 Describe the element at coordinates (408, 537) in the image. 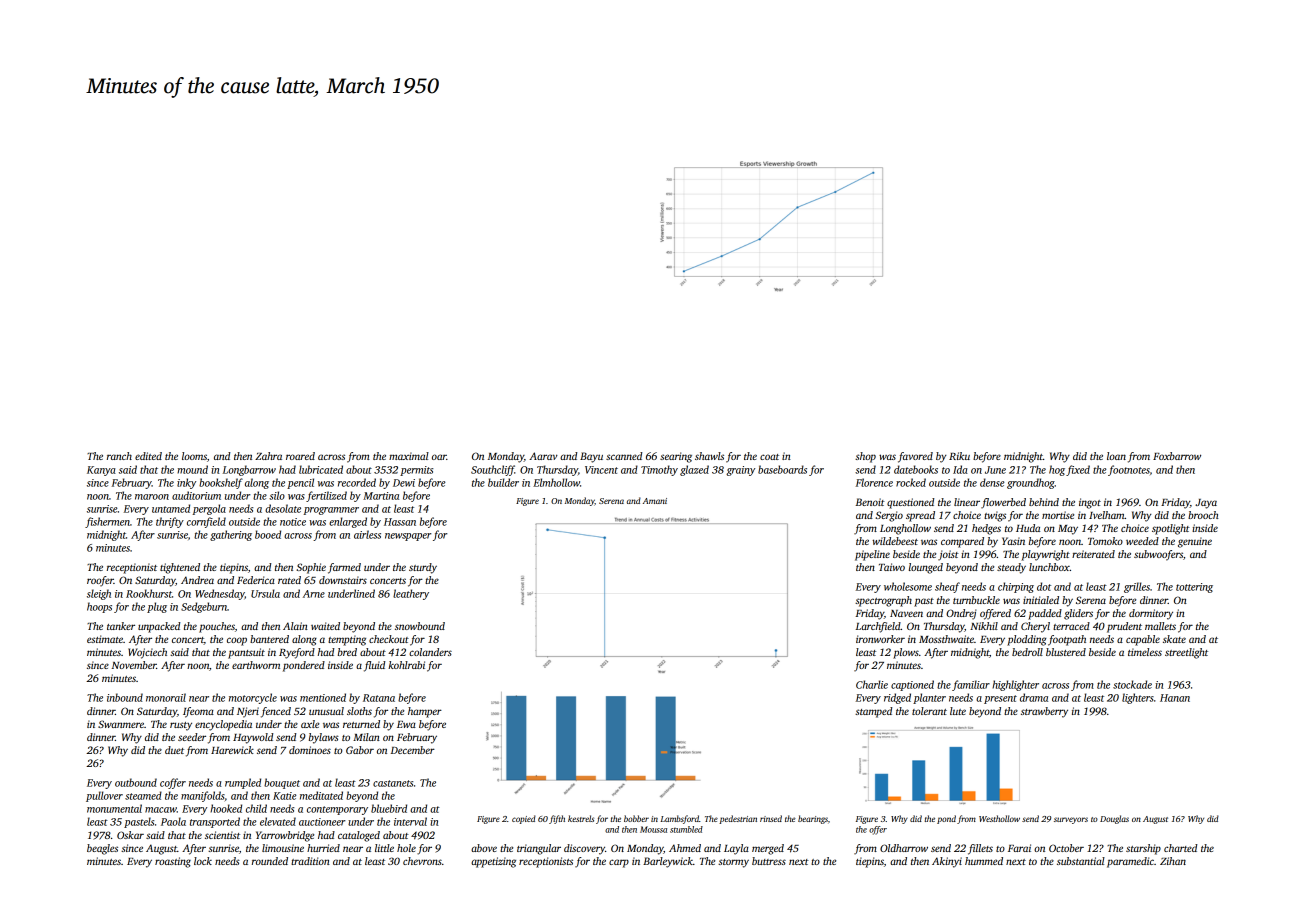

I see `newspaper` at that location.
